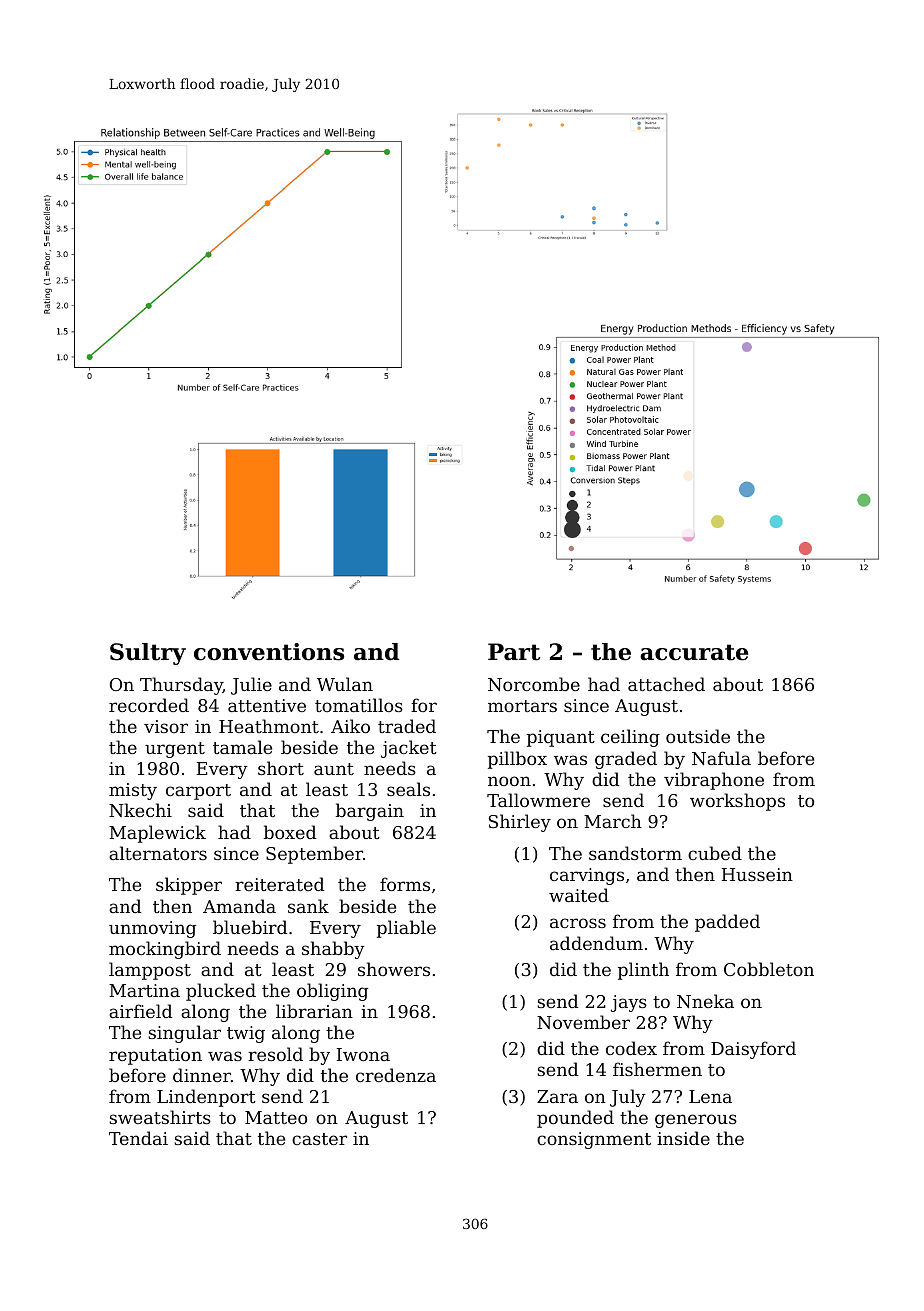 This screenshot has height=1311, width=924. Describe the element at coordinates (769, 969) in the screenshot. I see `Cobbleton` at that location.
